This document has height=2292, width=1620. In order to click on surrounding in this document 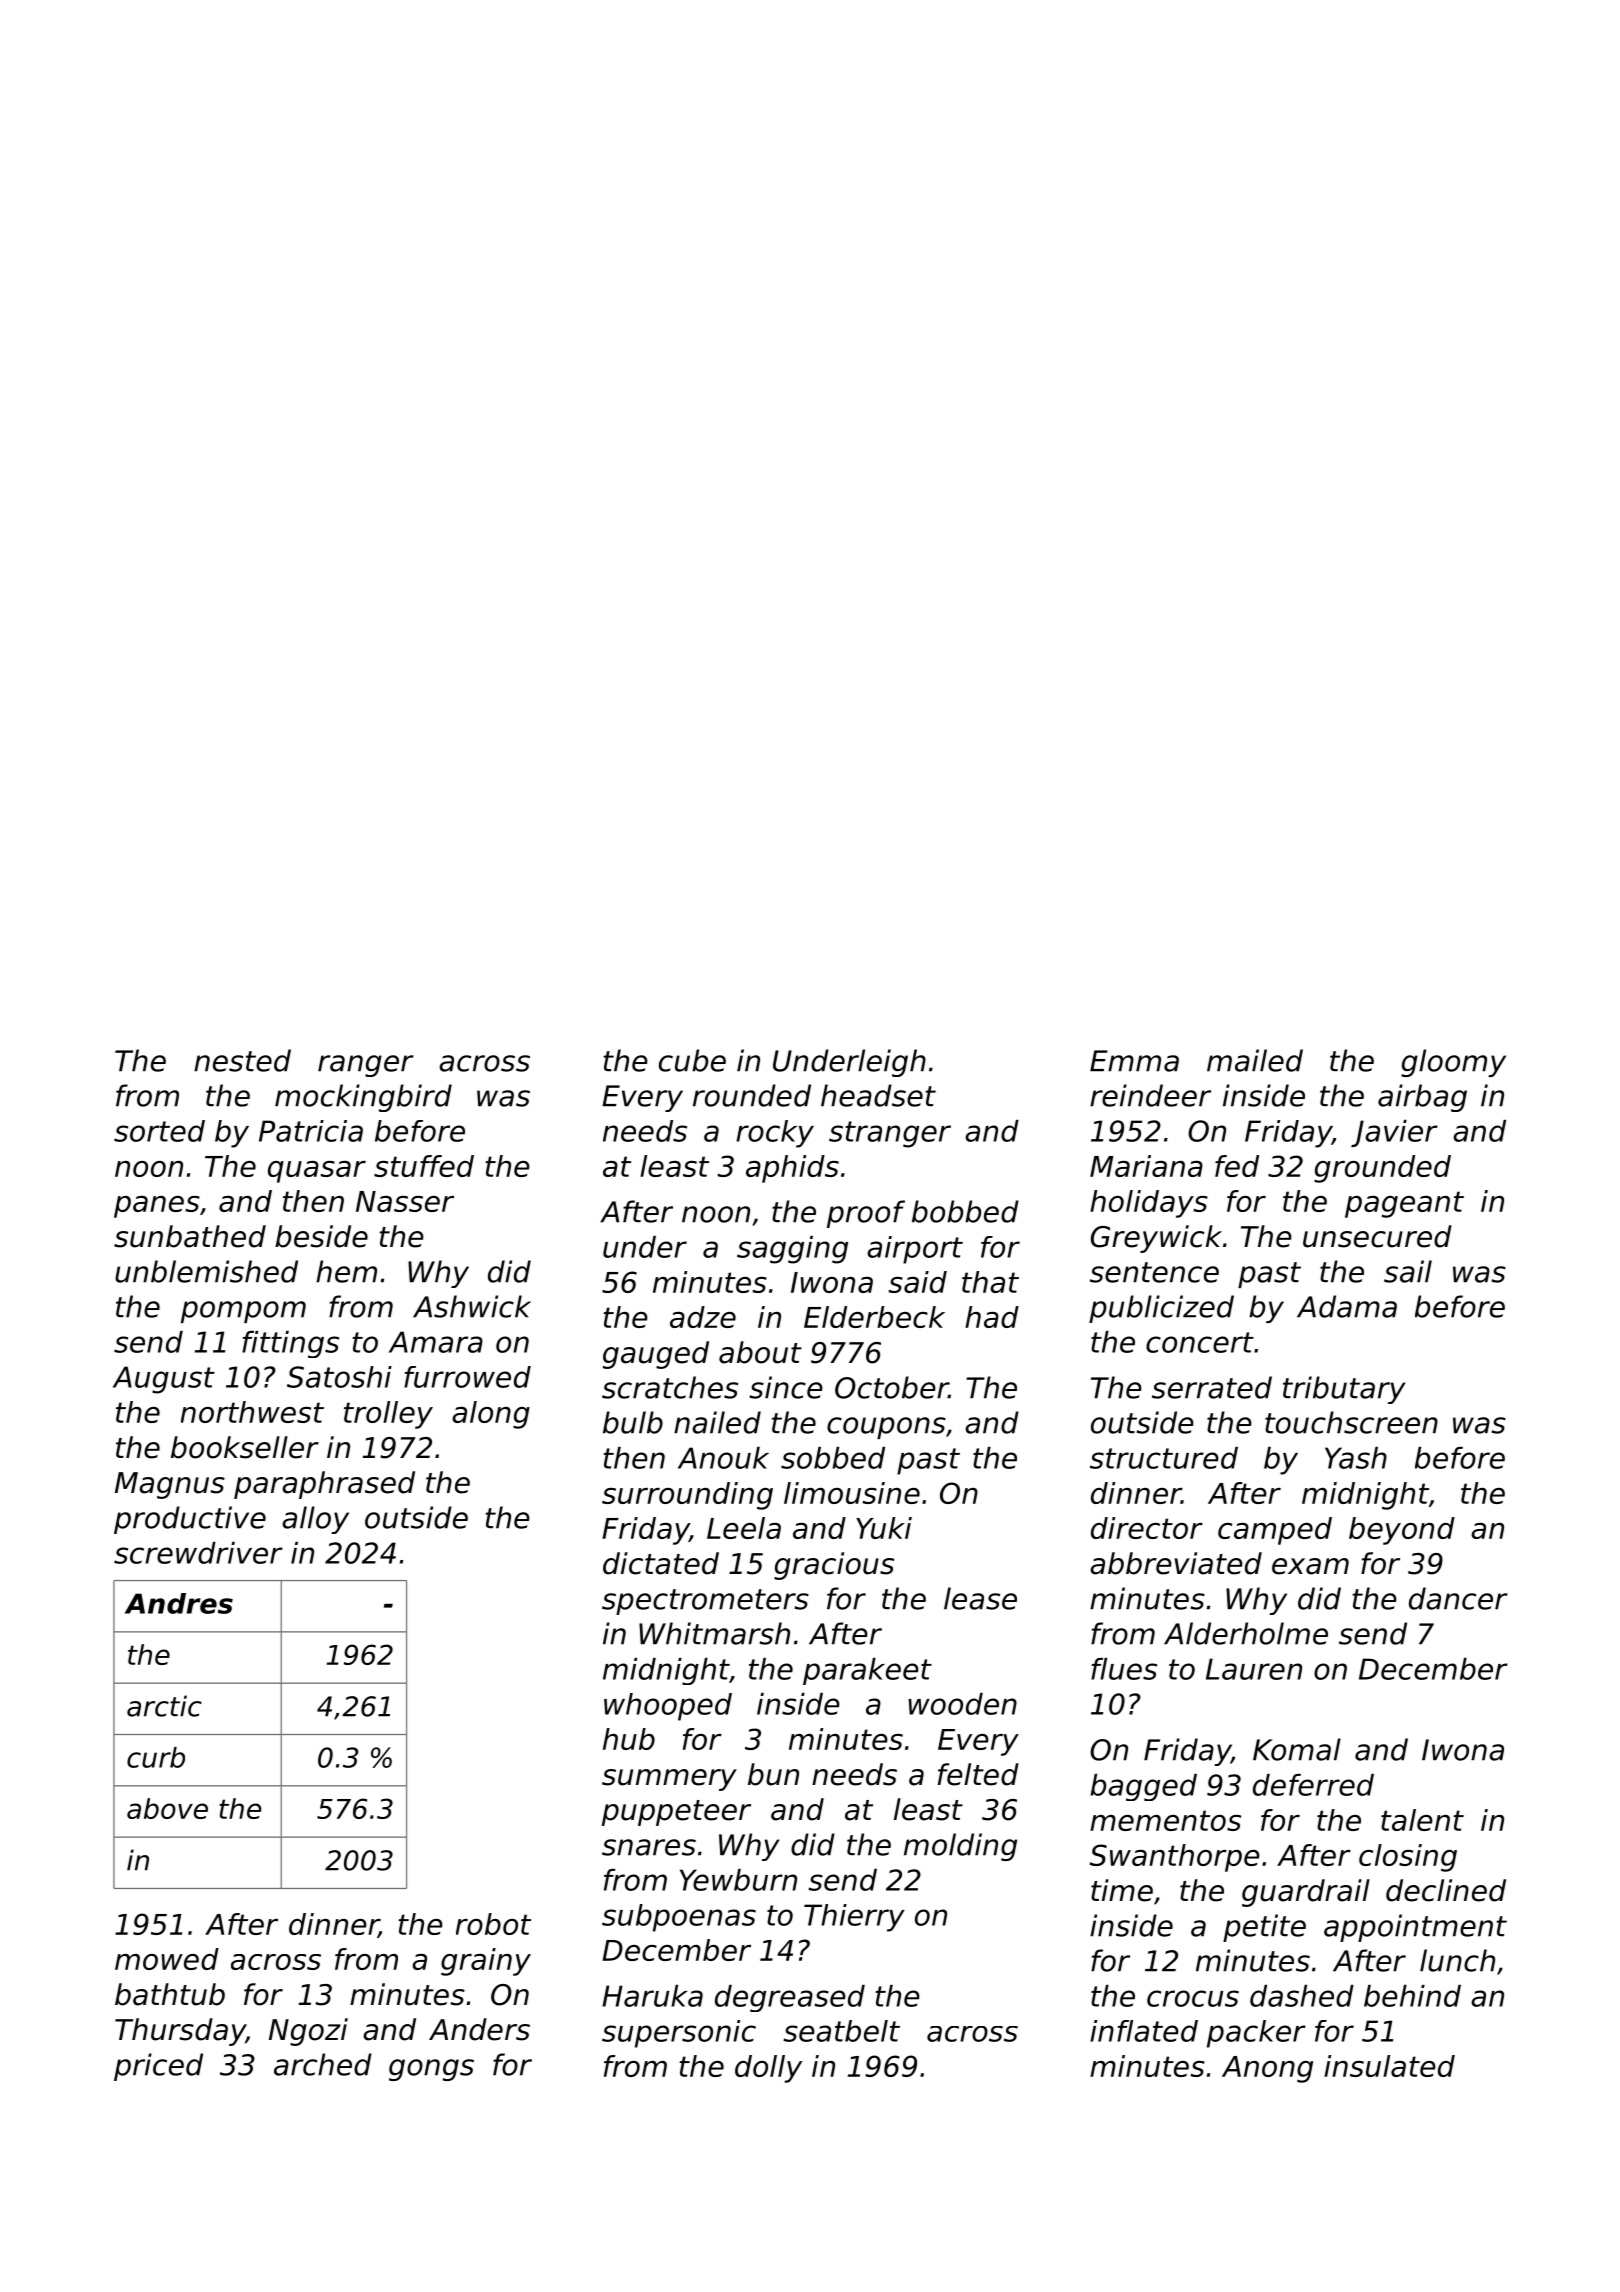, I will do `click(687, 1496)`.
